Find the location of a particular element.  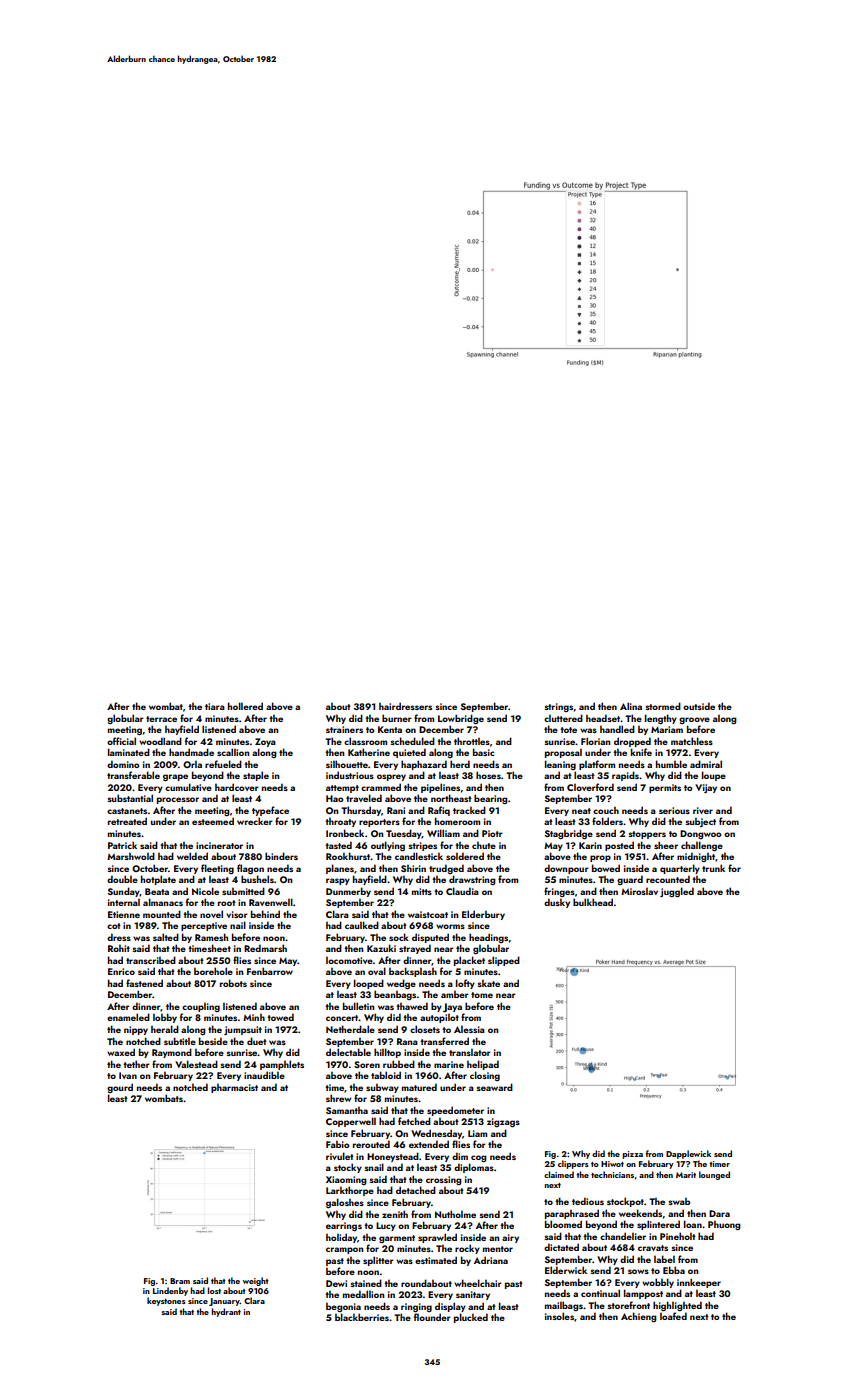

delectable is located at coordinates (348, 1052).
